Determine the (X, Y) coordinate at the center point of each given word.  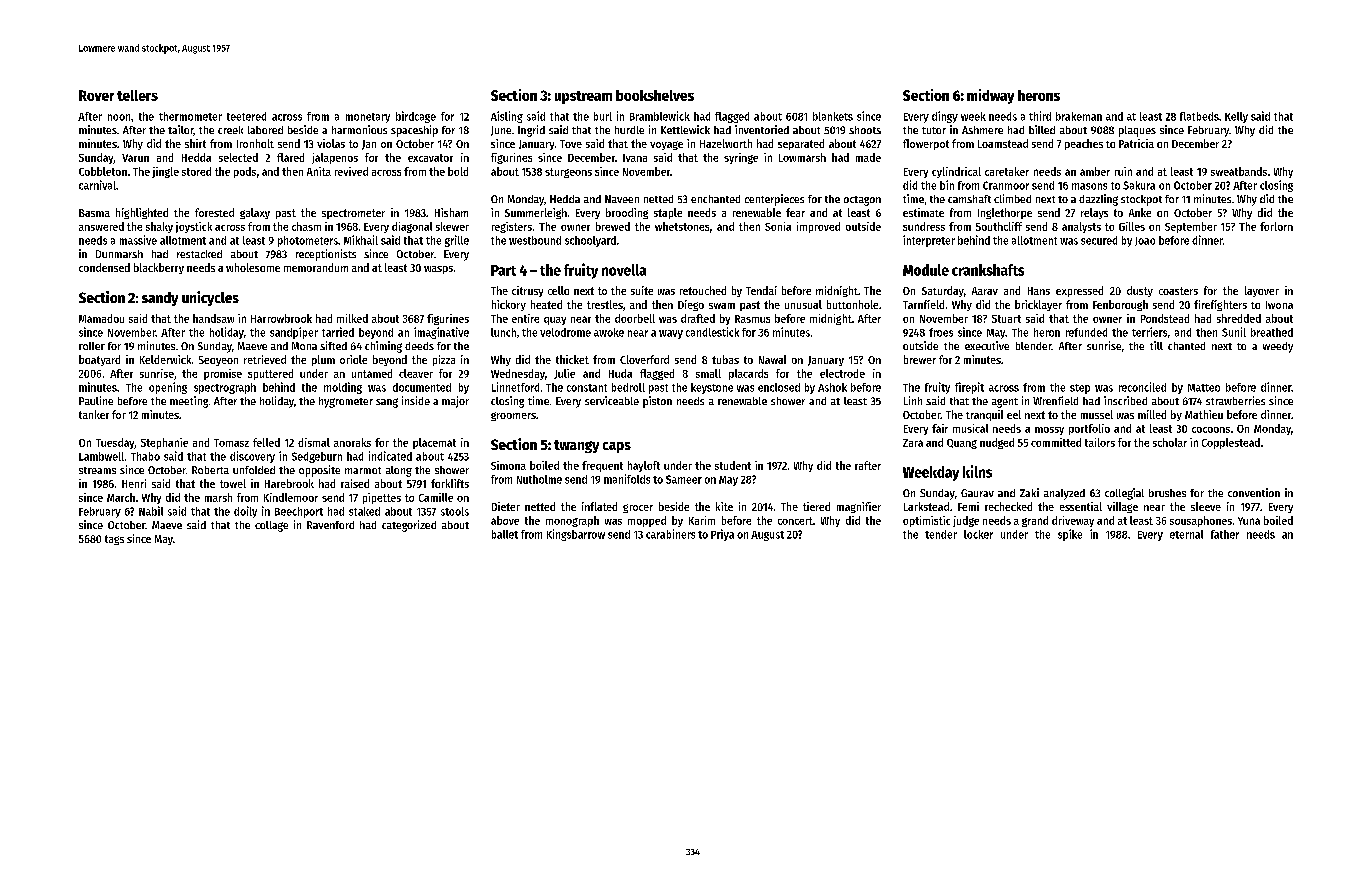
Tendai (761, 290)
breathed (1272, 332)
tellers (137, 95)
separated (801, 144)
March (121, 497)
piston (657, 402)
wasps (438, 270)
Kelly (1236, 117)
